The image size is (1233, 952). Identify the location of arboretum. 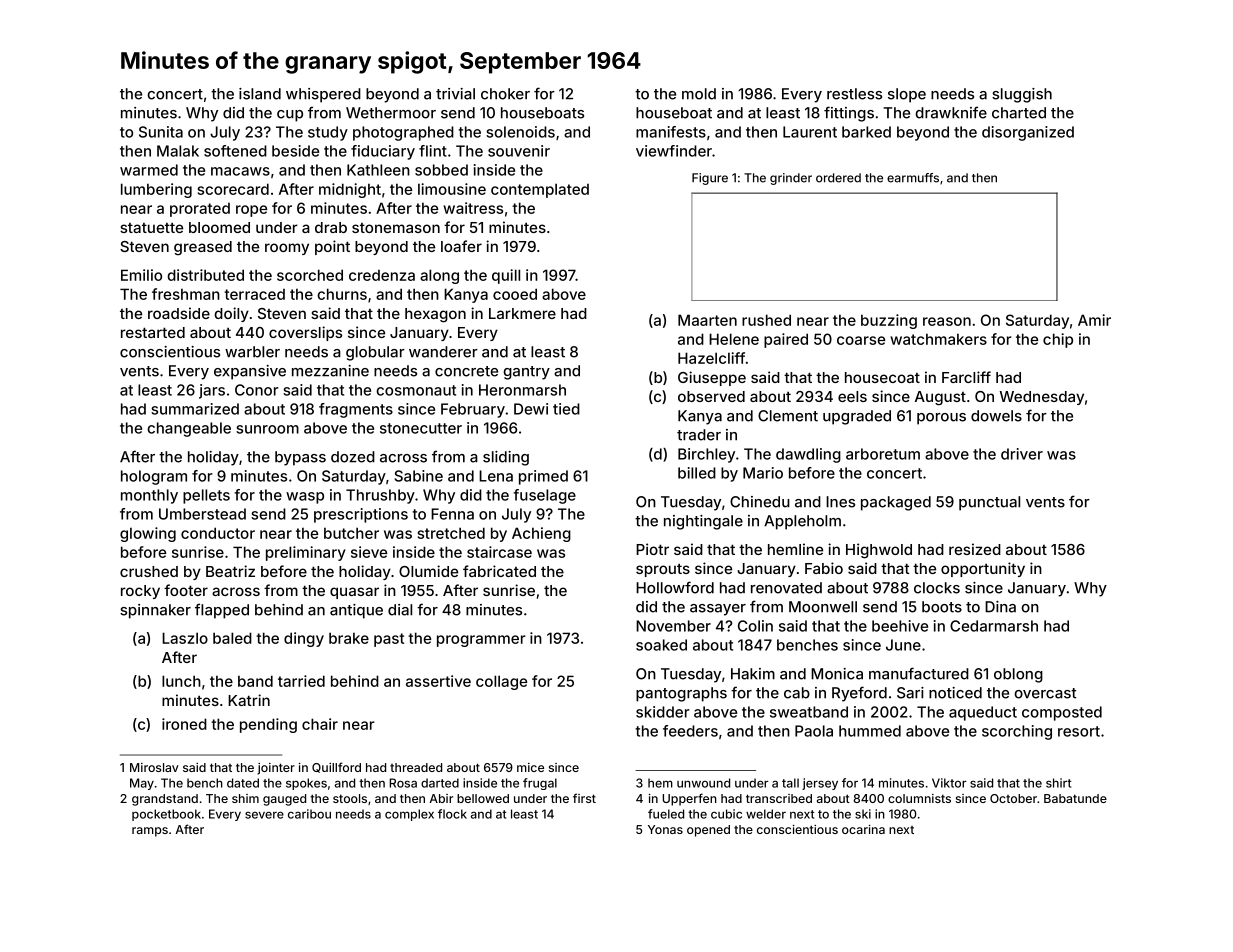
(883, 454).
